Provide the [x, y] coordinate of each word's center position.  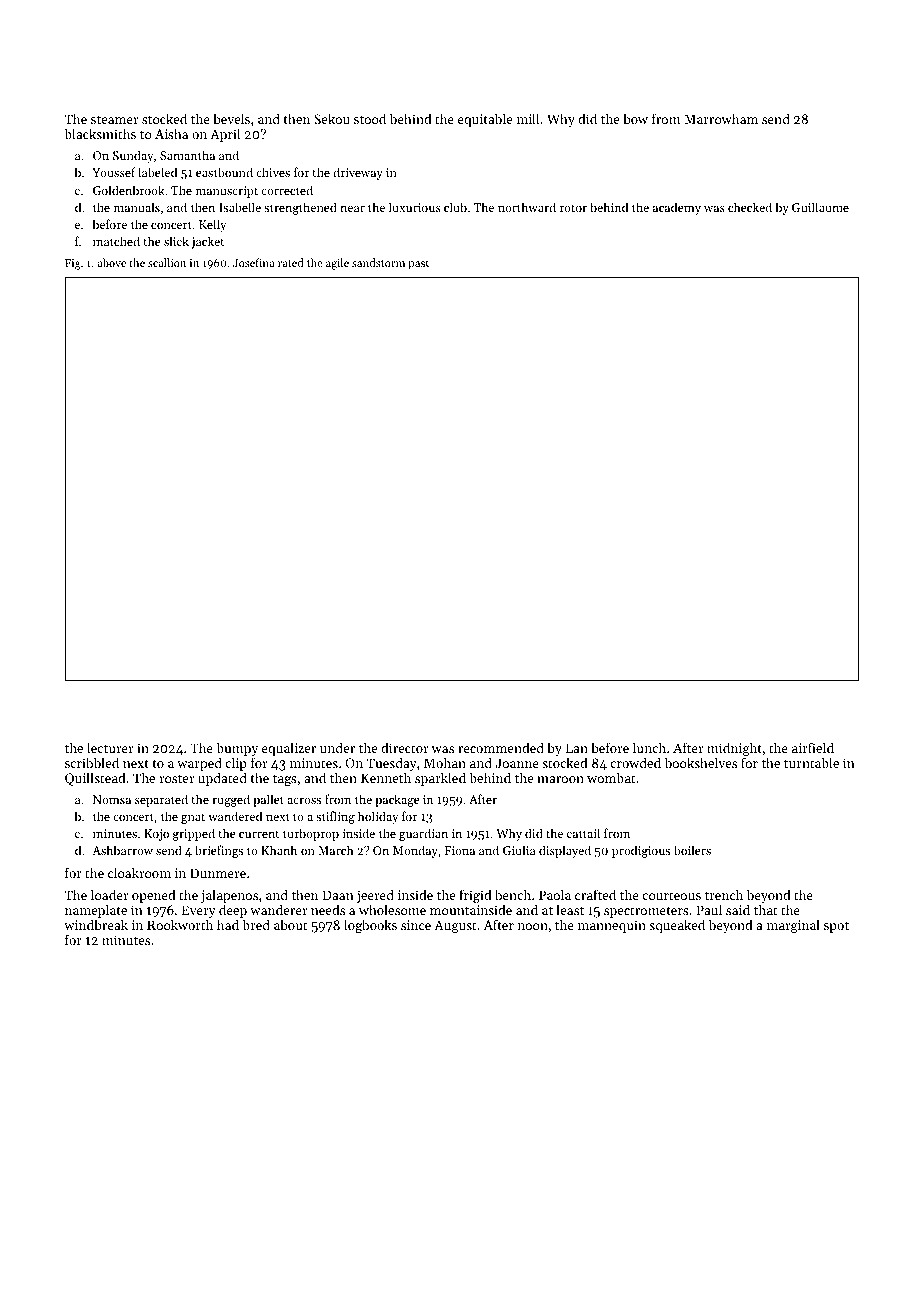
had [228, 925]
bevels [231, 118]
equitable [485, 120]
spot [836, 927]
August [455, 926]
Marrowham [721, 118]
